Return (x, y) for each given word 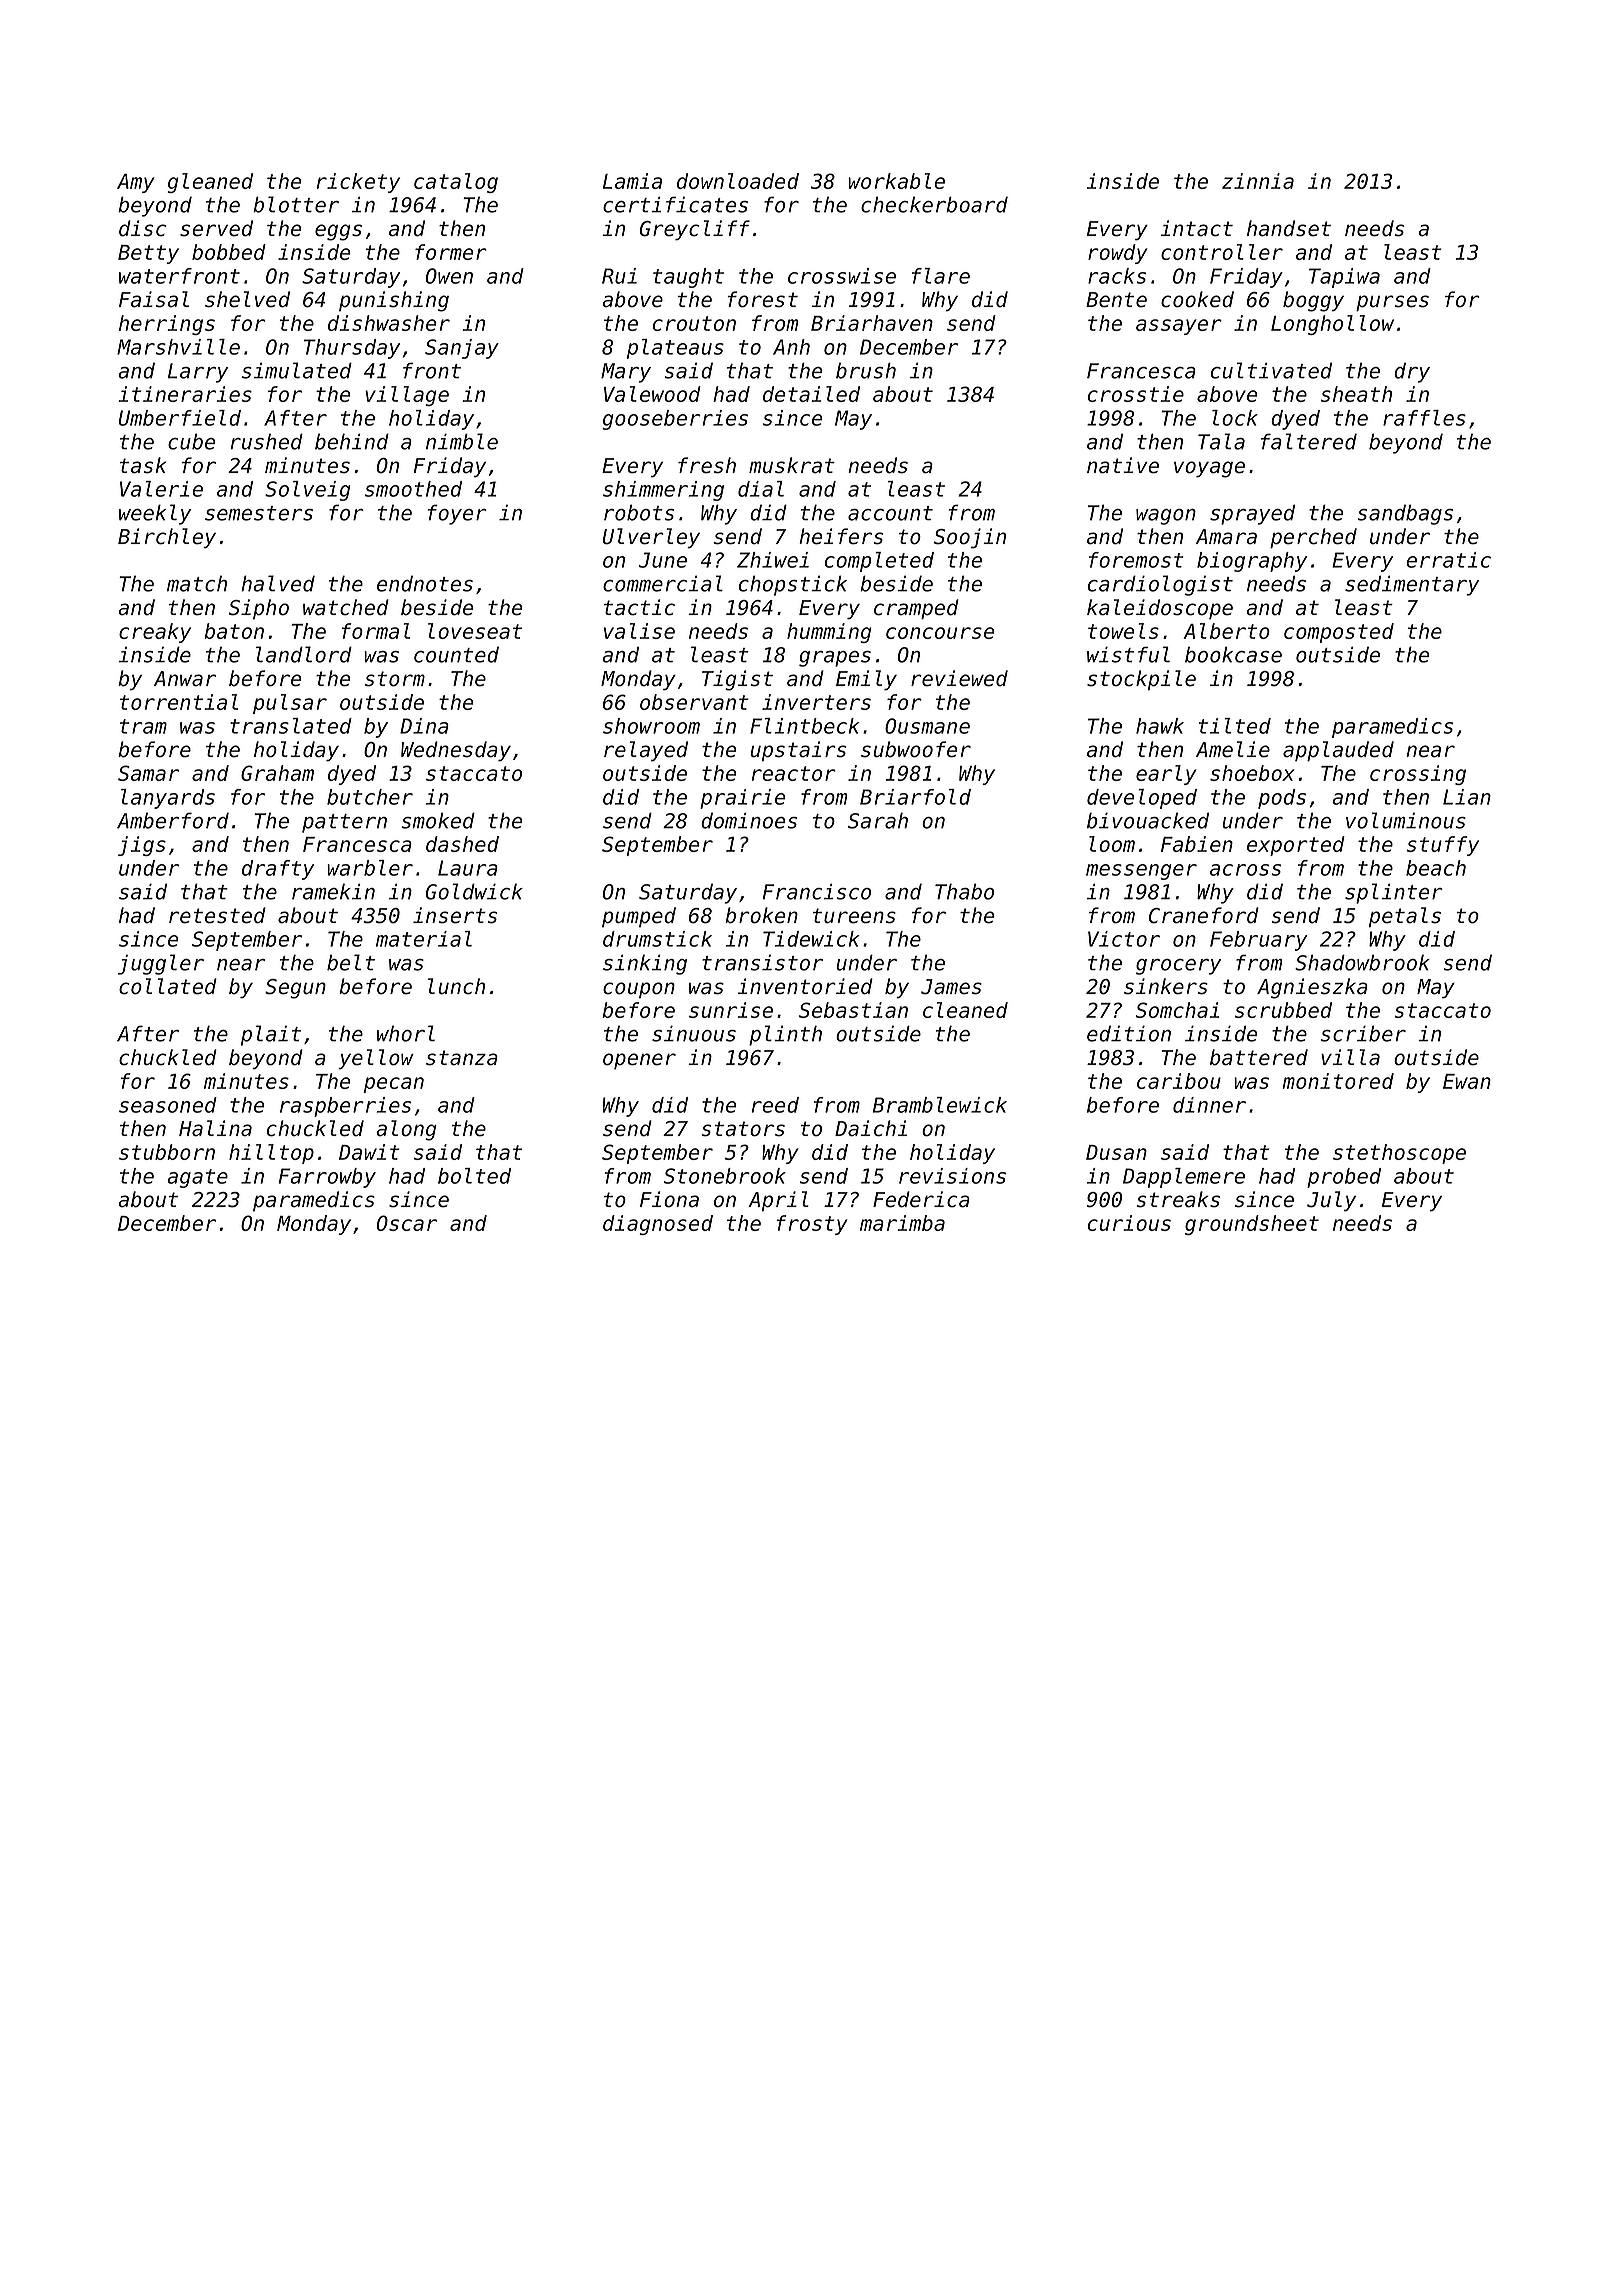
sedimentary (1412, 585)
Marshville (178, 347)
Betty (148, 254)
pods (1282, 799)
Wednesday (456, 751)
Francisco (817, 891)
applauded (1338, 751)
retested (217, 915)
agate (197, 1178)
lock (1235, 418)
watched (346, 607)
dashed (462, 844)
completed (879, 562)
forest (763, 299)
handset (1289, 228)
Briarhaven (872, 323)
